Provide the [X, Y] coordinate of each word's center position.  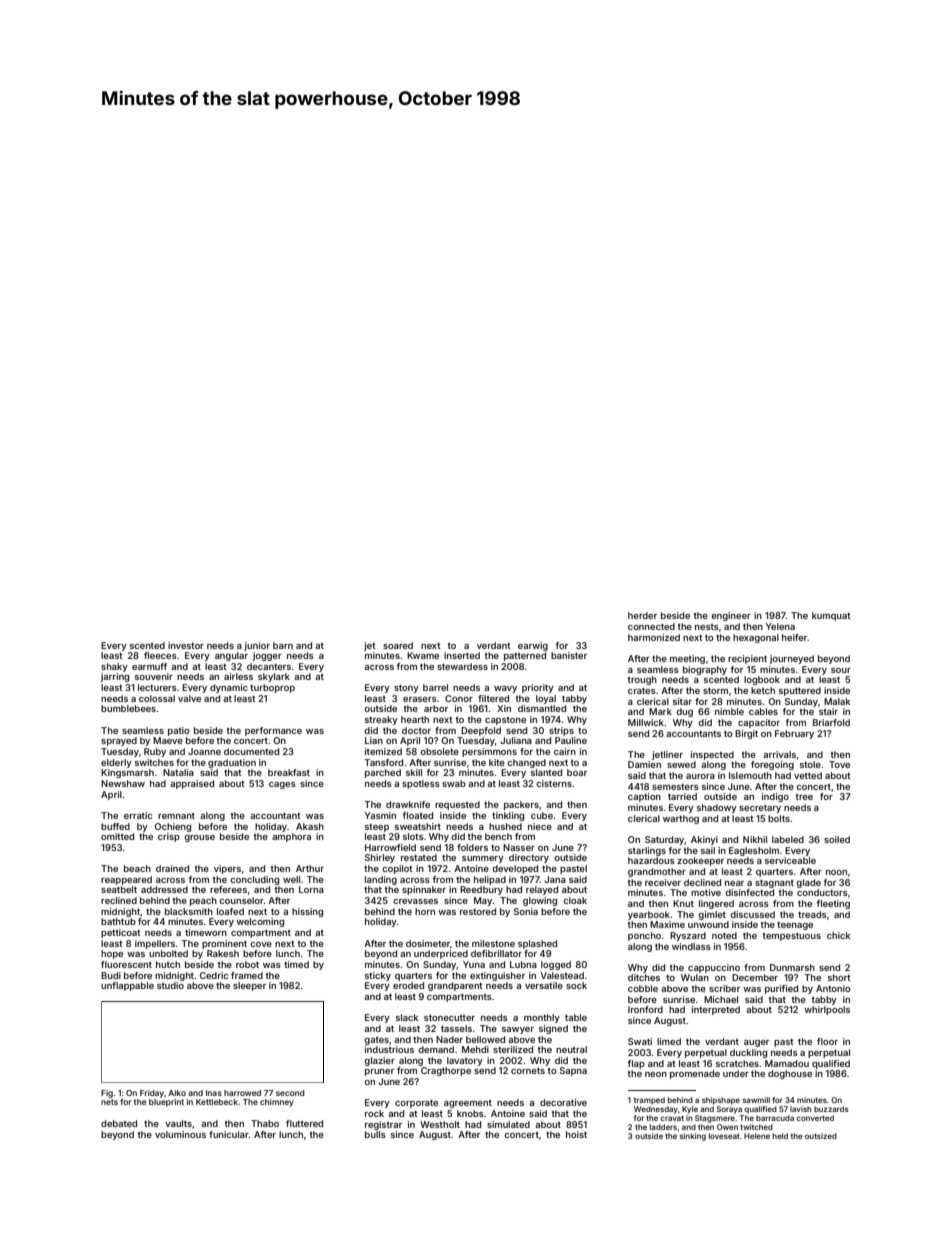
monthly [542, 1018]
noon [836, 872]
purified [781, 989]
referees [228, 889]
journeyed [792, 659]
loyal [546, 699]
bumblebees [128, 708]
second [290, 1093]
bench [498, 836]
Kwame [423, 655]
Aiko [177, 1093]
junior [257, 646]
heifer [794, 637]
